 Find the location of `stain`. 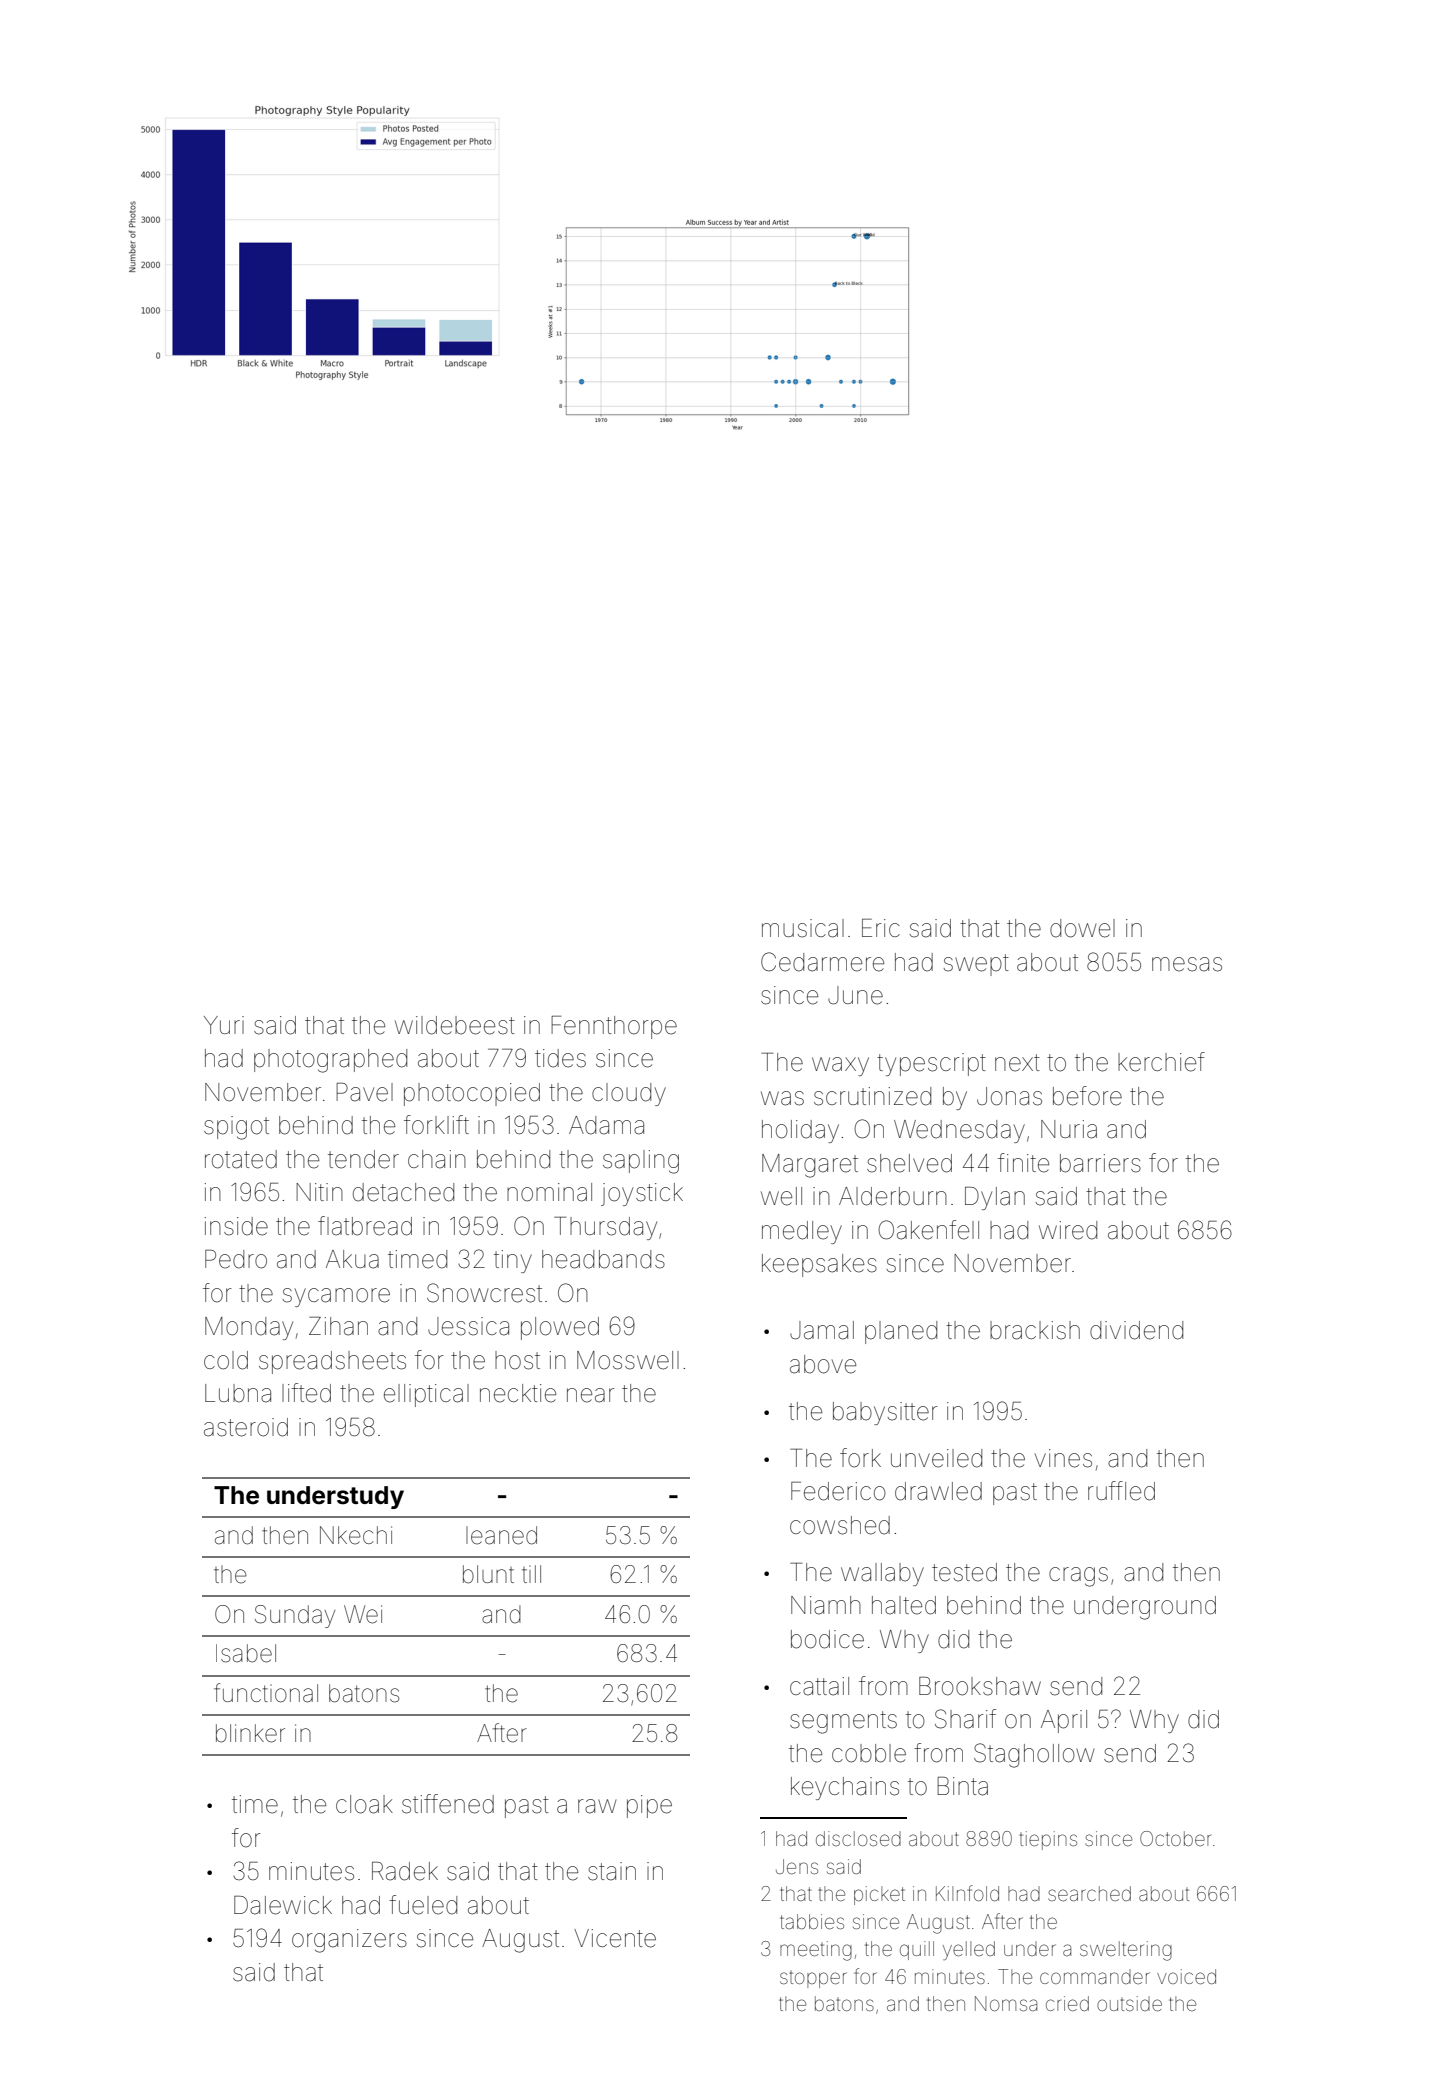

stain is located at coordinates (612, 1871).
